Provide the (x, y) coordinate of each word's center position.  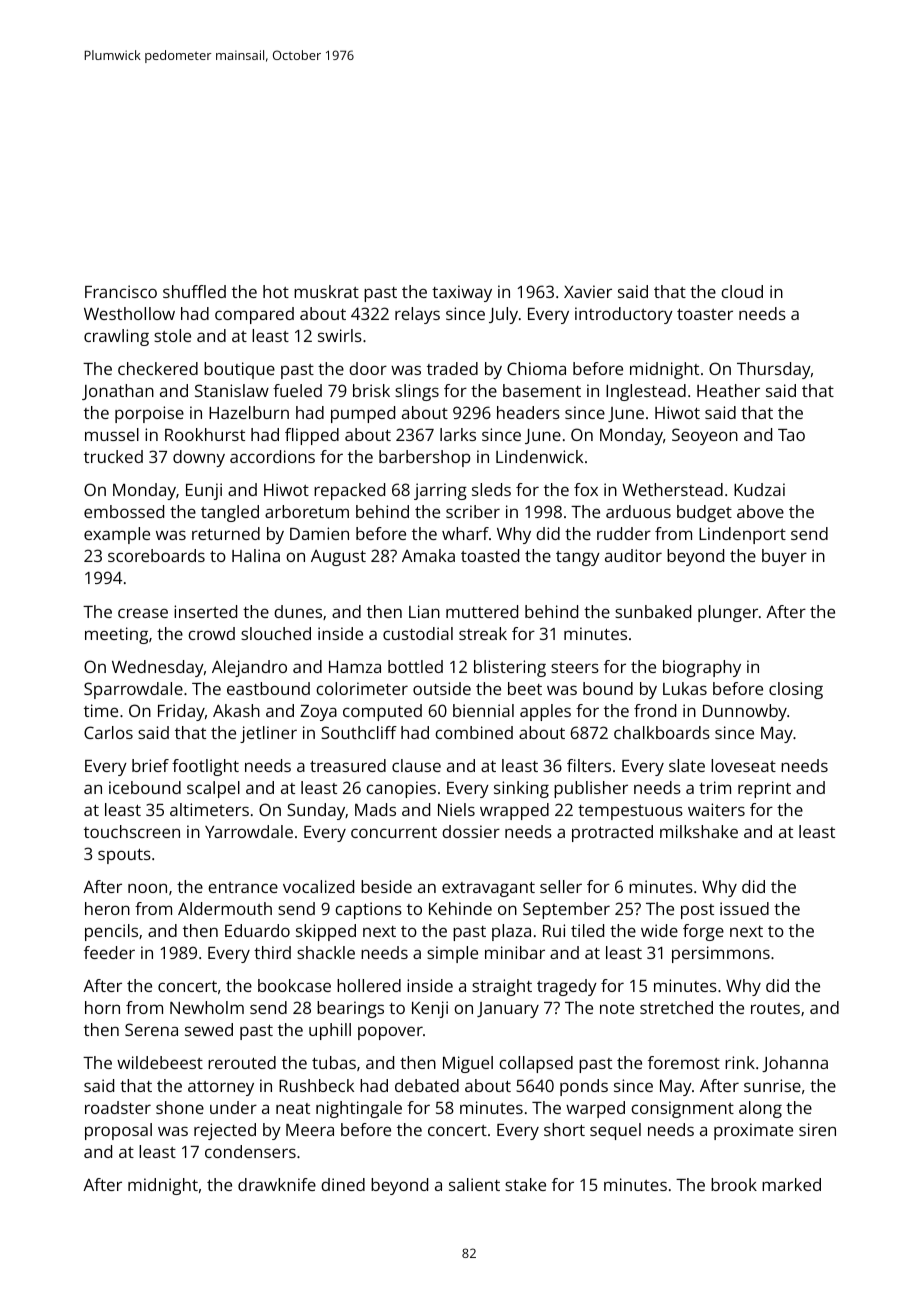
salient (474, 1184)
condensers (250, 1151)
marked (791, 1184)
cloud (742, 291)
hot (276, 291)
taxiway (462, 293)
